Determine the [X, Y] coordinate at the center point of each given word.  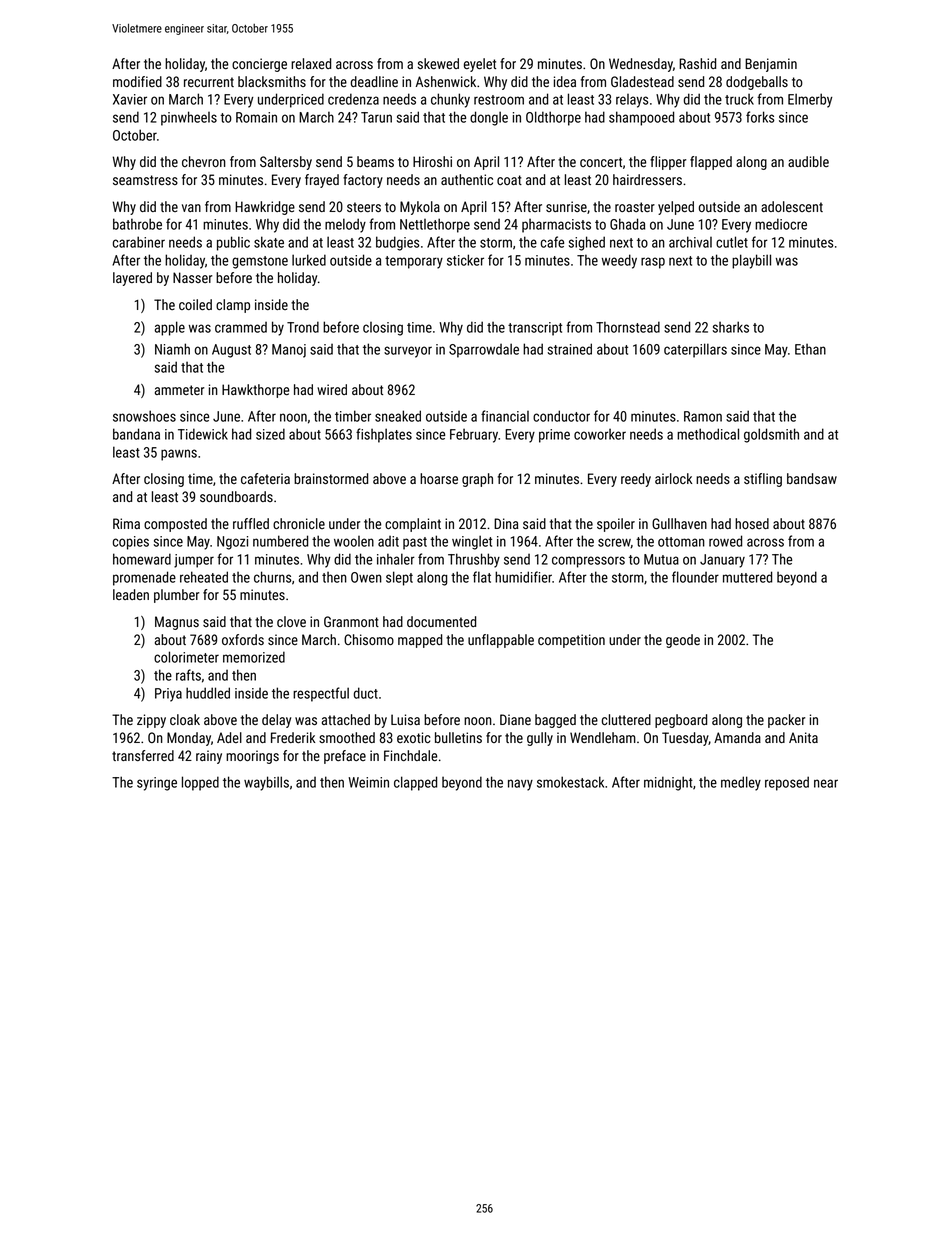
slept [399, 578]
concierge [259, 65]
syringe [157, 784]
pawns [179, 455]
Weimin [368, 782]
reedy [636, 480]
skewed [438, 63]
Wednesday [641, 65]
